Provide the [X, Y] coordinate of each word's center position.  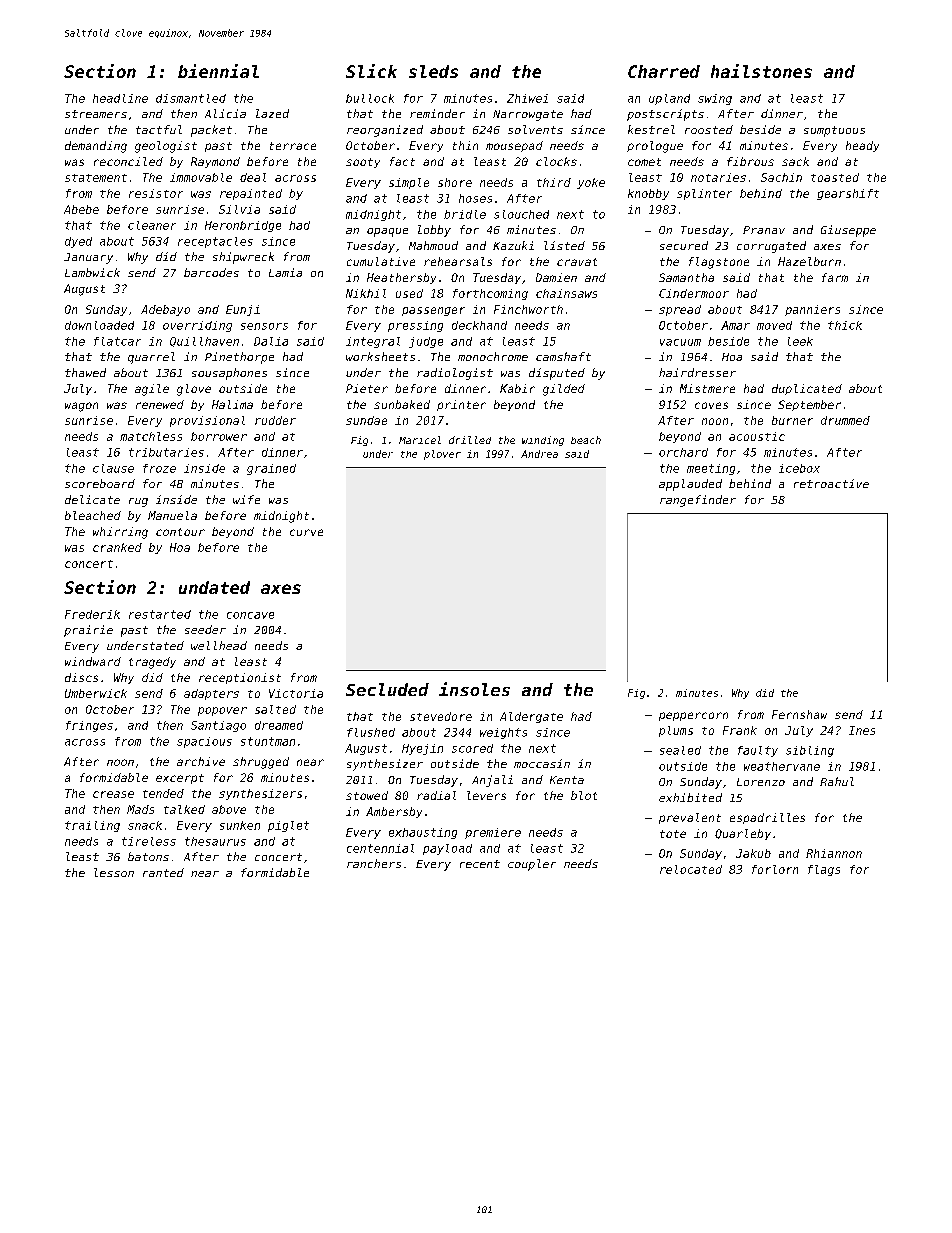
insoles [474, 689]
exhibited [690, 797]
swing [715, 99]
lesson [114, 872]
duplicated [807, 389]
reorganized [385, 131]
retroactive [831, 483]
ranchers [374, 863]
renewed [160, 404]
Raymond [215, 162]
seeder [205, 629]
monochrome [493, 356]
